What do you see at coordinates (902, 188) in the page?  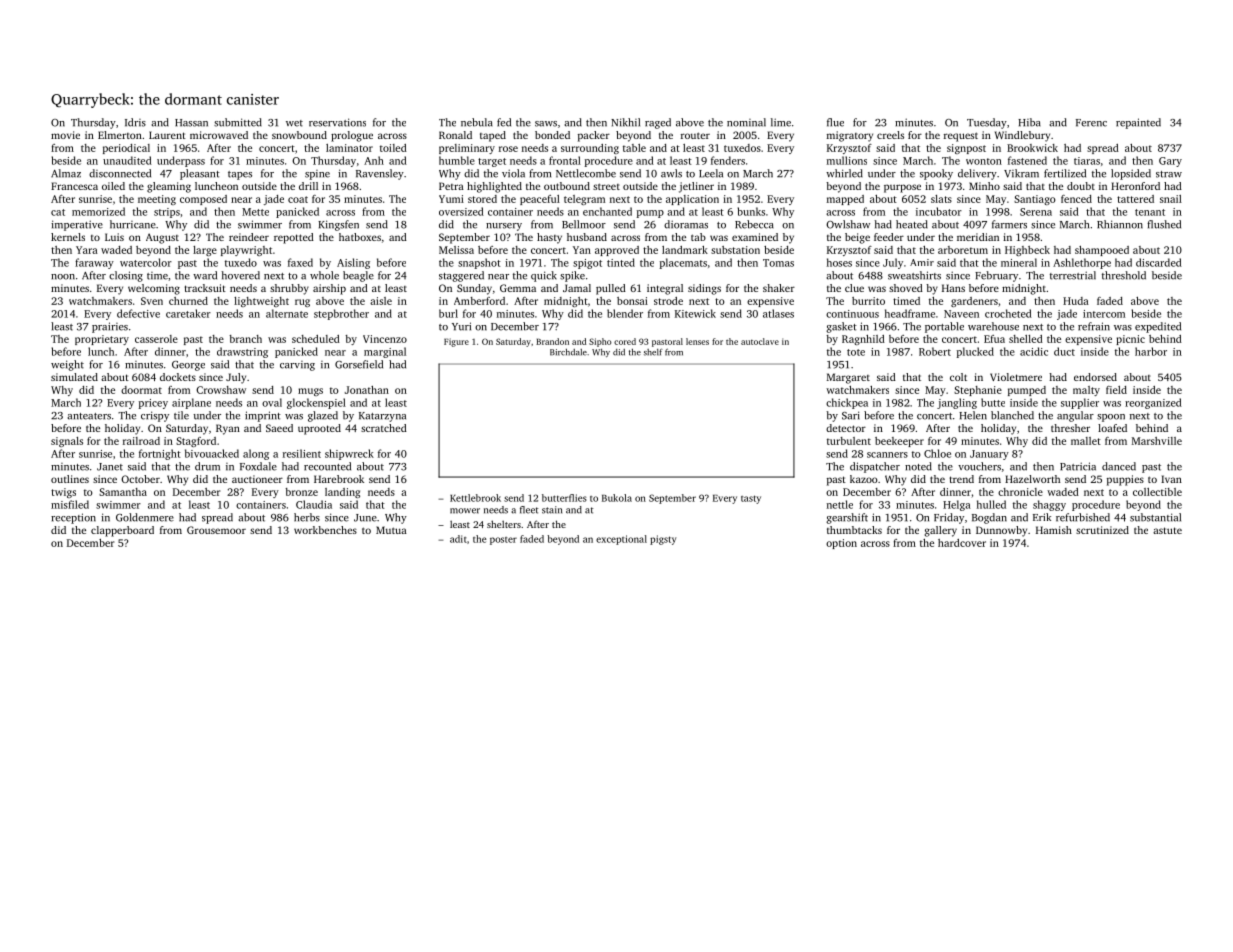 I see `purpose` at bounding box center [902, 188].
